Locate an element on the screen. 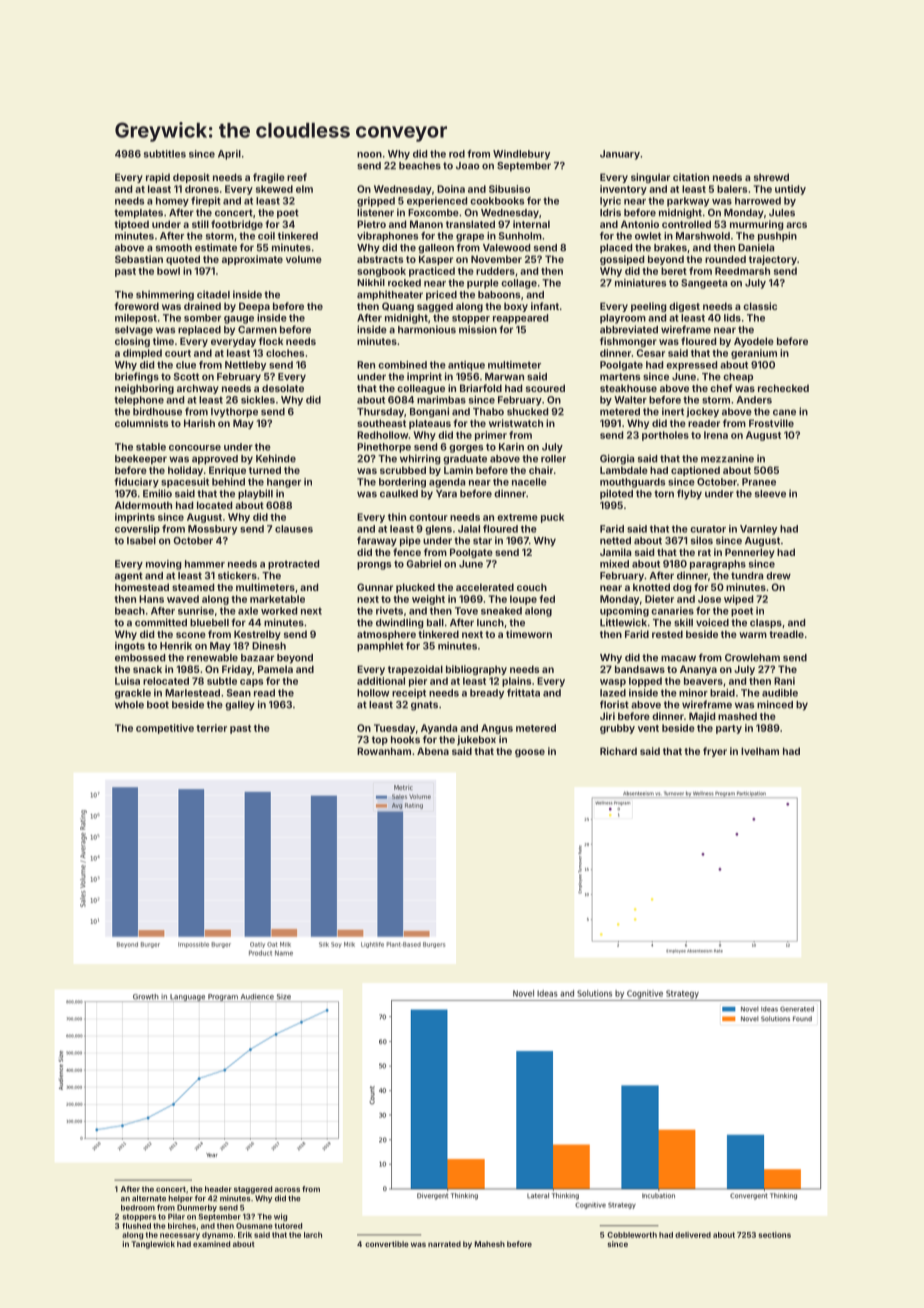 The image size is (924, 1308). goose is located at coordinates (530, 753).
